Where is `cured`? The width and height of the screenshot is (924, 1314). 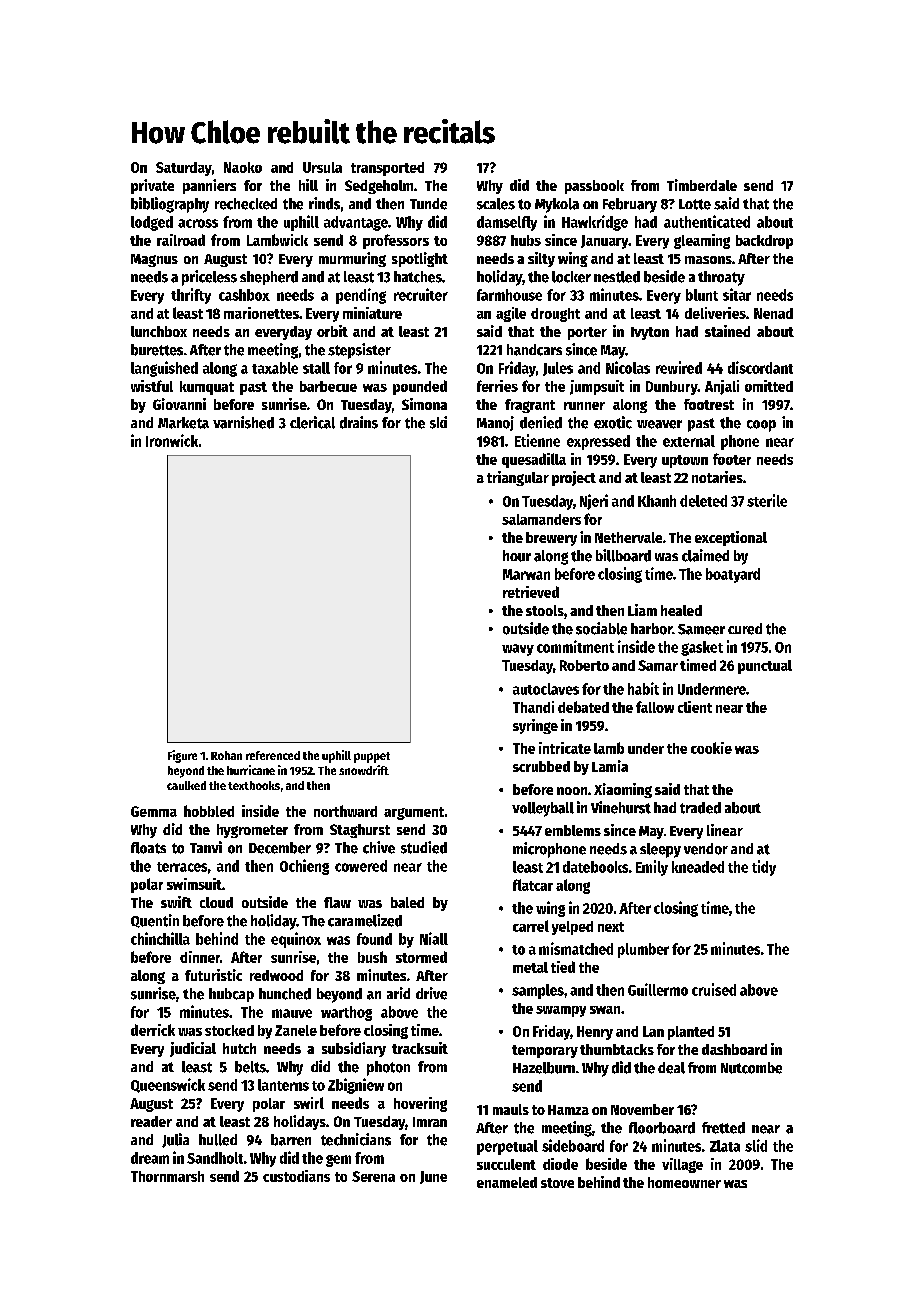
cured is located at coordinates (745, 629).
